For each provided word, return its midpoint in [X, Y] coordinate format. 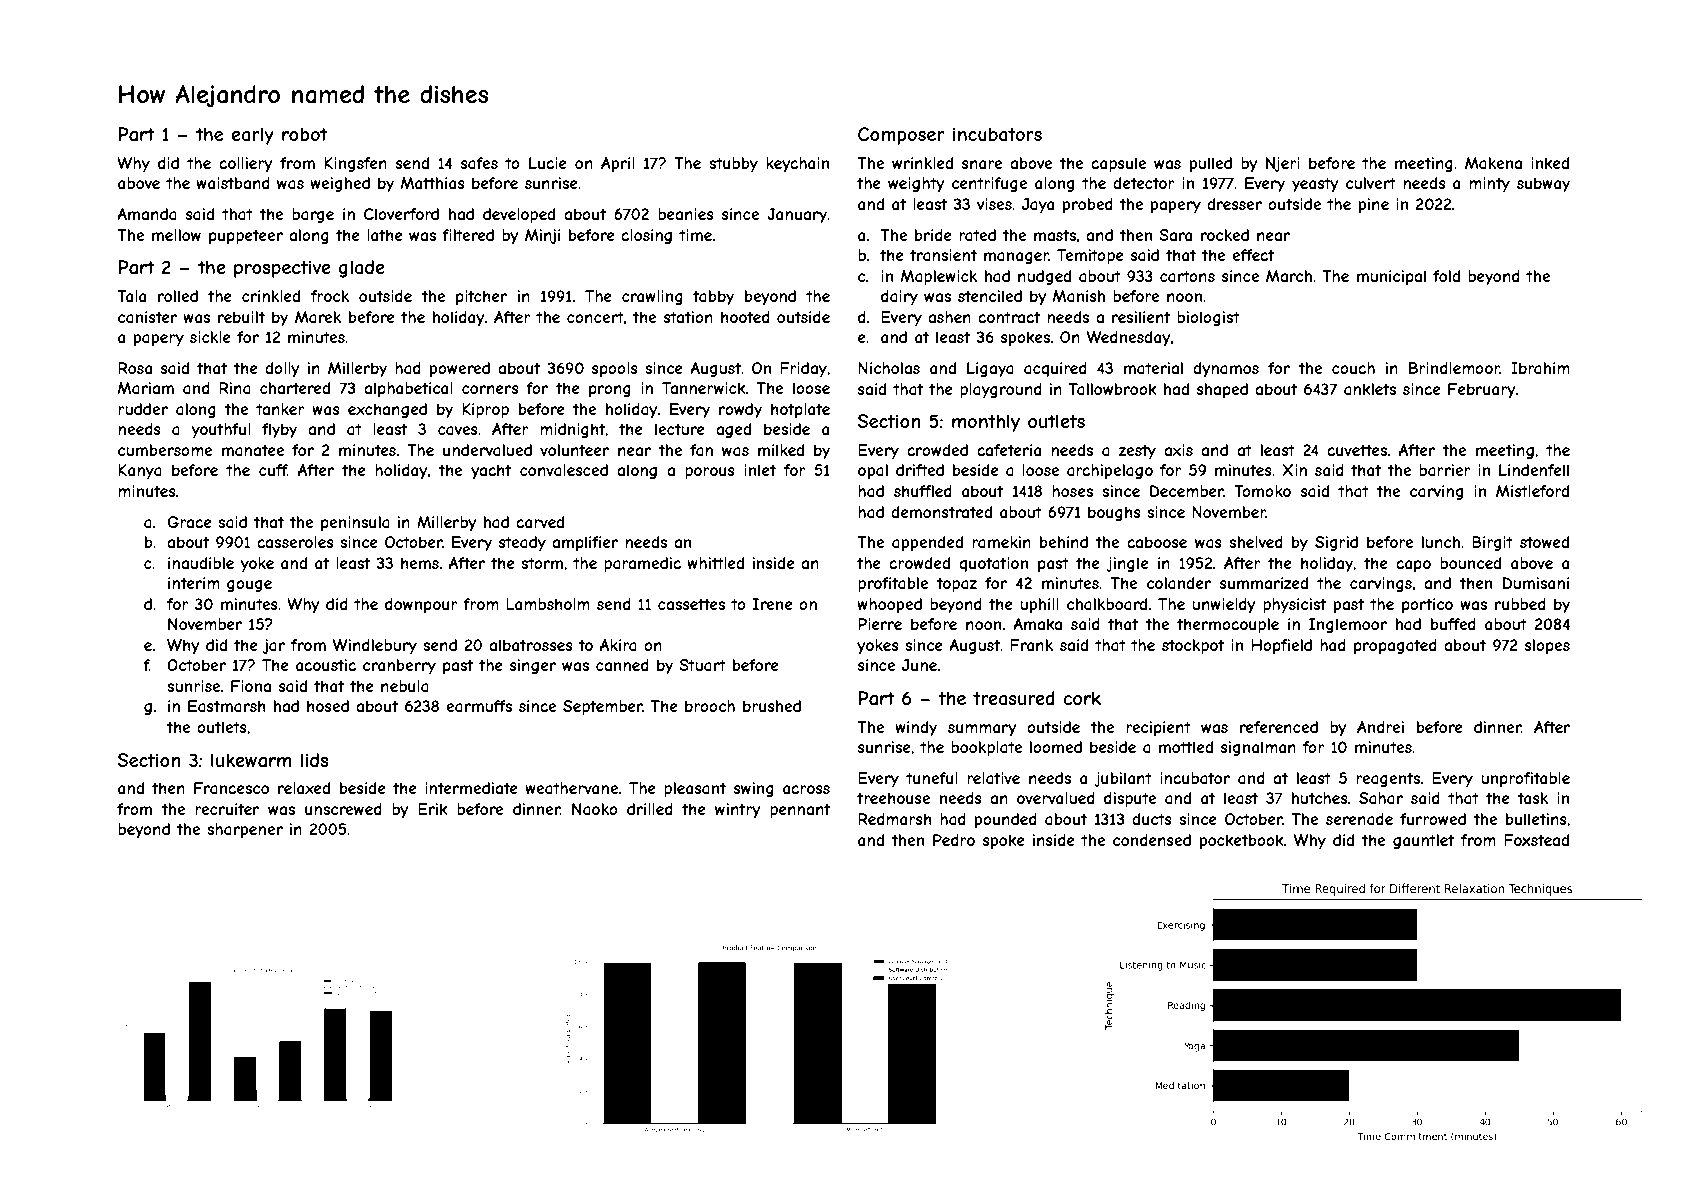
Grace [189, 522]
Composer [901, 136]
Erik [433, 809]
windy [916, 728]
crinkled [271, 296]
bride [933, 235]
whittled [715, 563]
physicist [1294, 605]
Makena [1493, 163]
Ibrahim [1540, 368]
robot [304, 134]
